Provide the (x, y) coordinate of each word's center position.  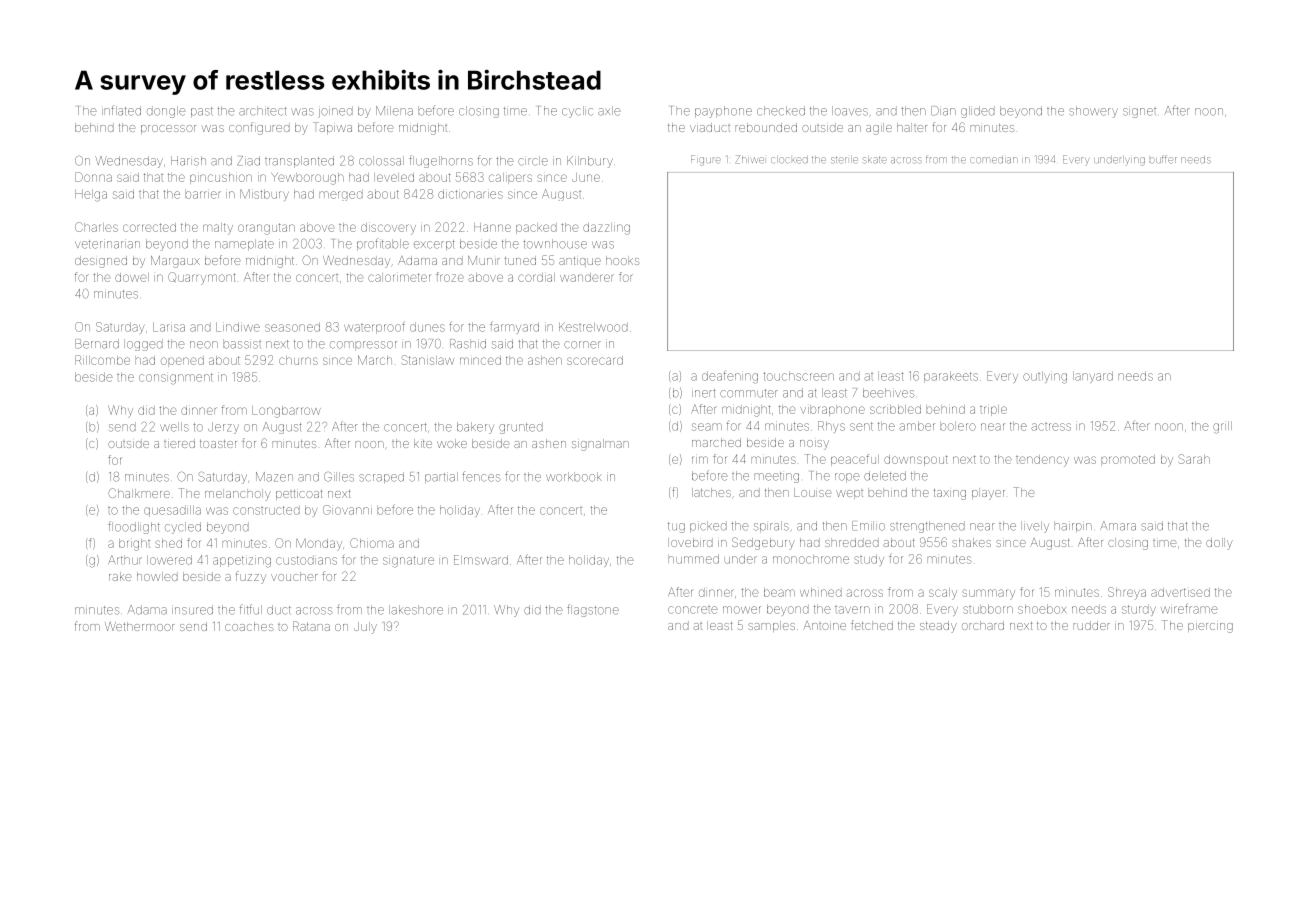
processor (168, 129)
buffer (1163, 159)
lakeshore (416, 610)
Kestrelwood (593, 327)
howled (157, 576)
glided (978, 112)
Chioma (372, 543)
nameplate (244, 244)
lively (1035, 527)
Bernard (97, 344)
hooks (622, 260)
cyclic (577, 112)
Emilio (868, 526)
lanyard (1093, 377)
